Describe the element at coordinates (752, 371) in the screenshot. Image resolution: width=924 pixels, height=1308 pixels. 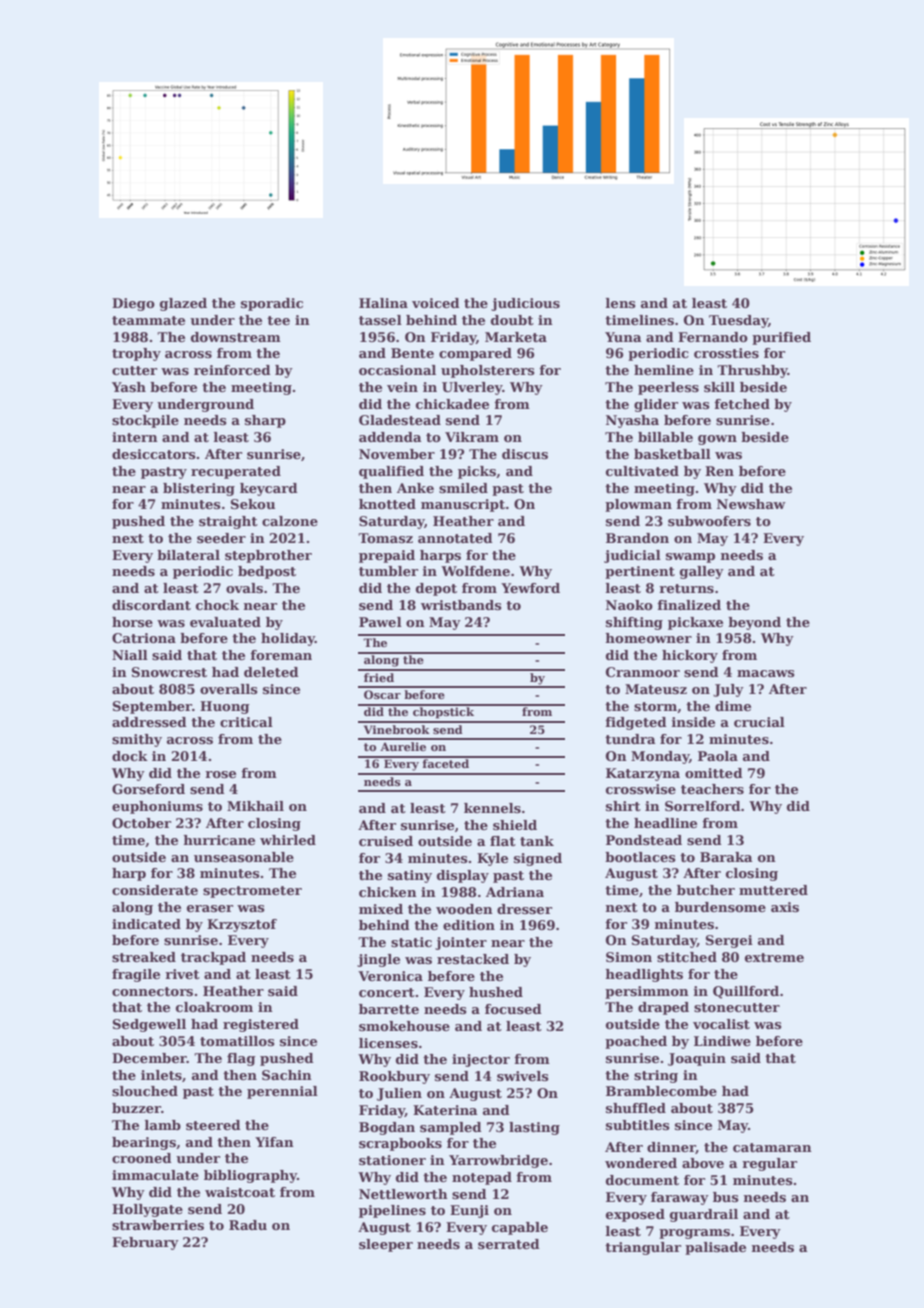
I see `Thrushby` at that location.
